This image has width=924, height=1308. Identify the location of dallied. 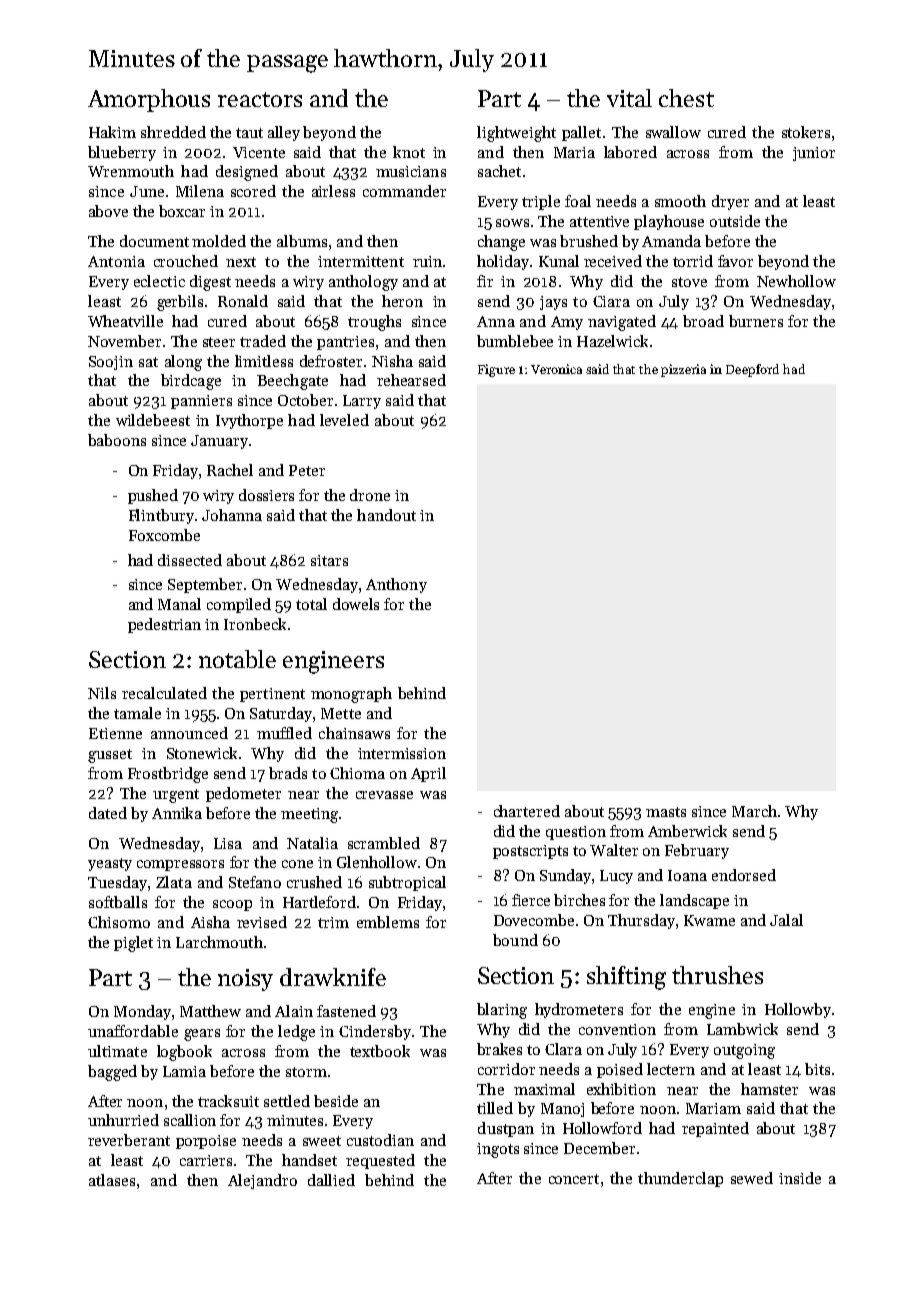
(331, 1180).
